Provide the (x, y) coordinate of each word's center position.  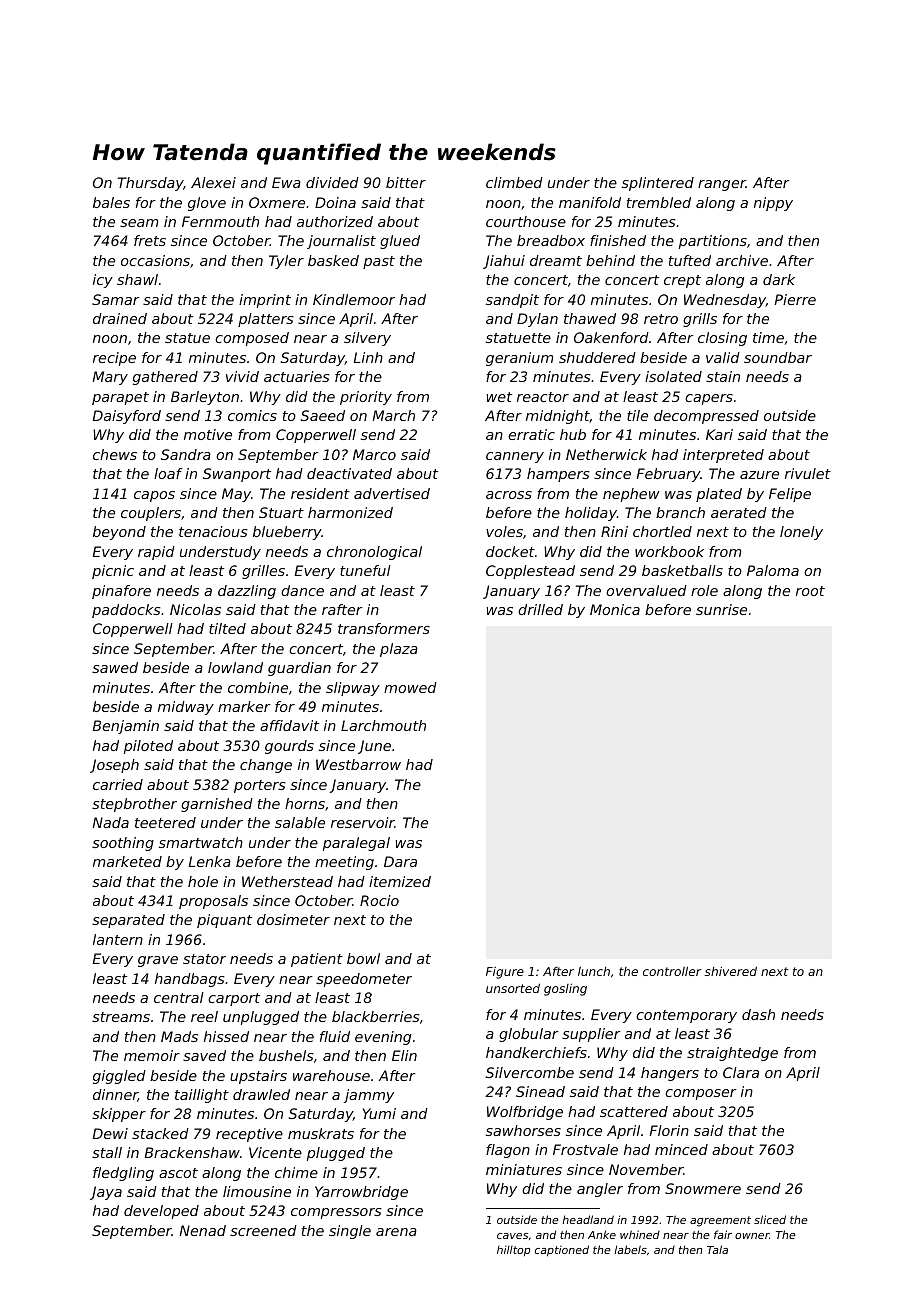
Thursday (150, 184)
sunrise (721, 609)
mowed (410, 687)
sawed (115, 667)
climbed (514, 182)
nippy (773, 204)
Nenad (202, 1230)
